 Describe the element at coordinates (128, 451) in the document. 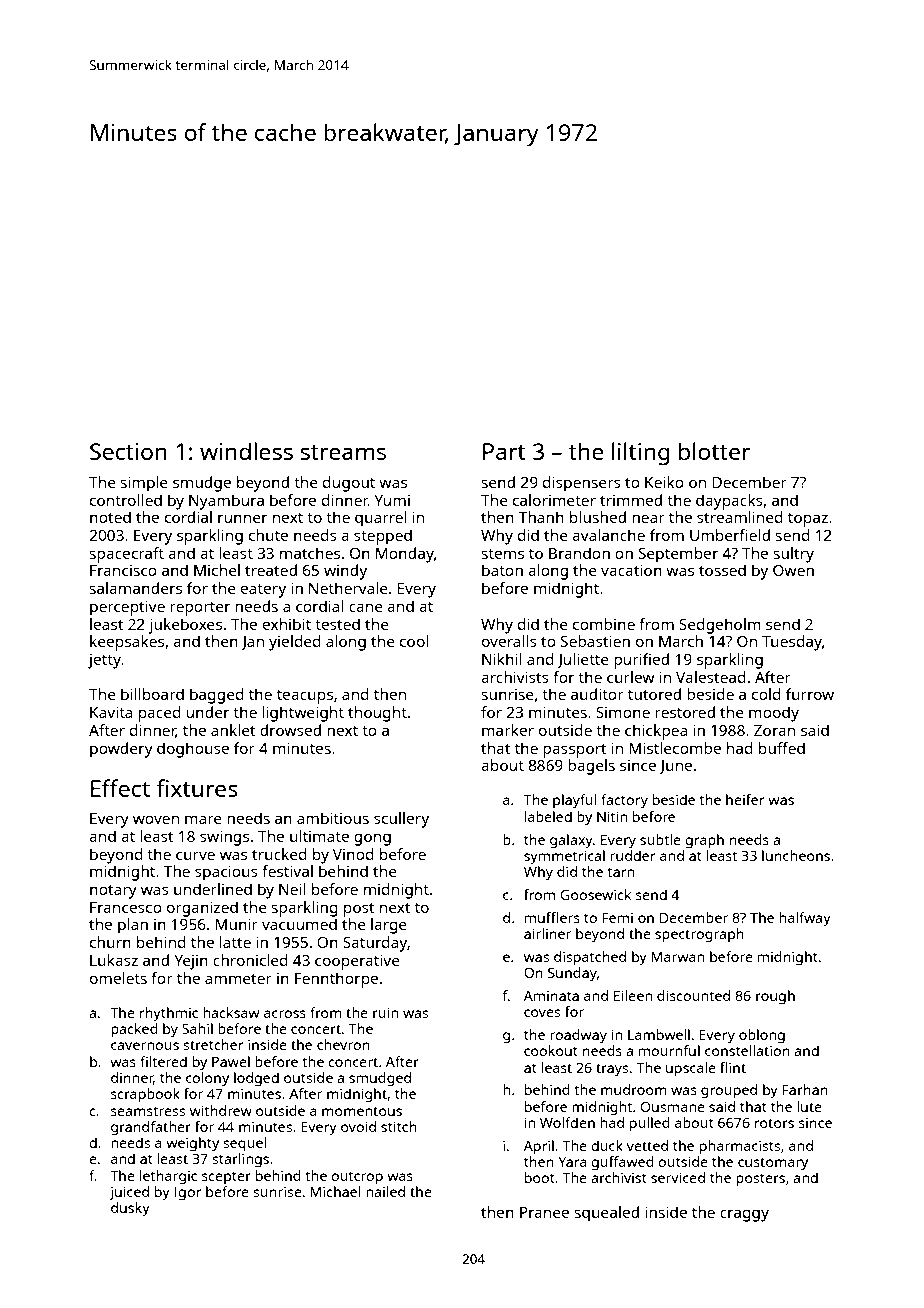

I see `Section` at that location.
